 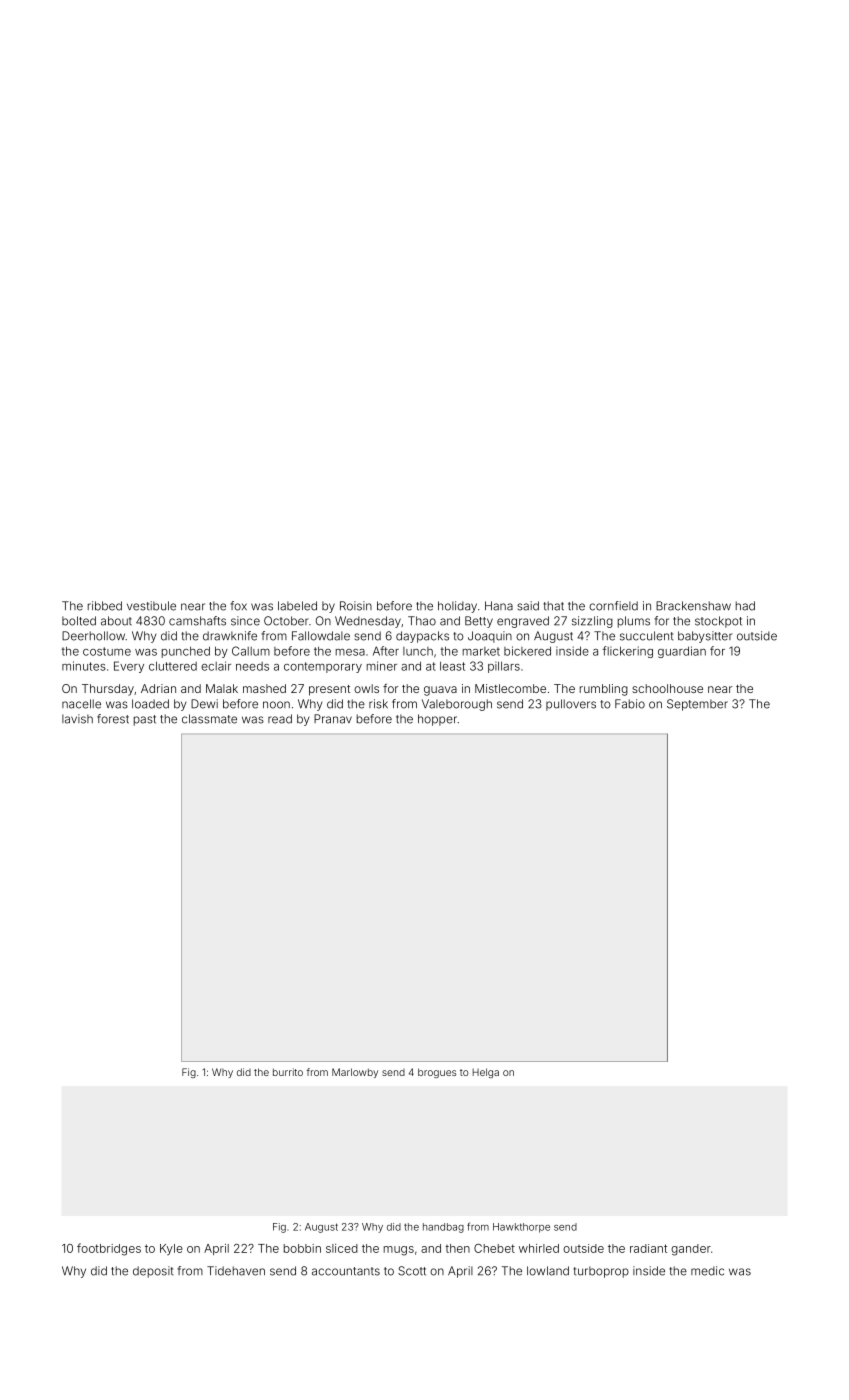 What do you see at coordinates (171, 1249) in the screenshot?
I see `Kyle` at bounding box center [171, 1249].
